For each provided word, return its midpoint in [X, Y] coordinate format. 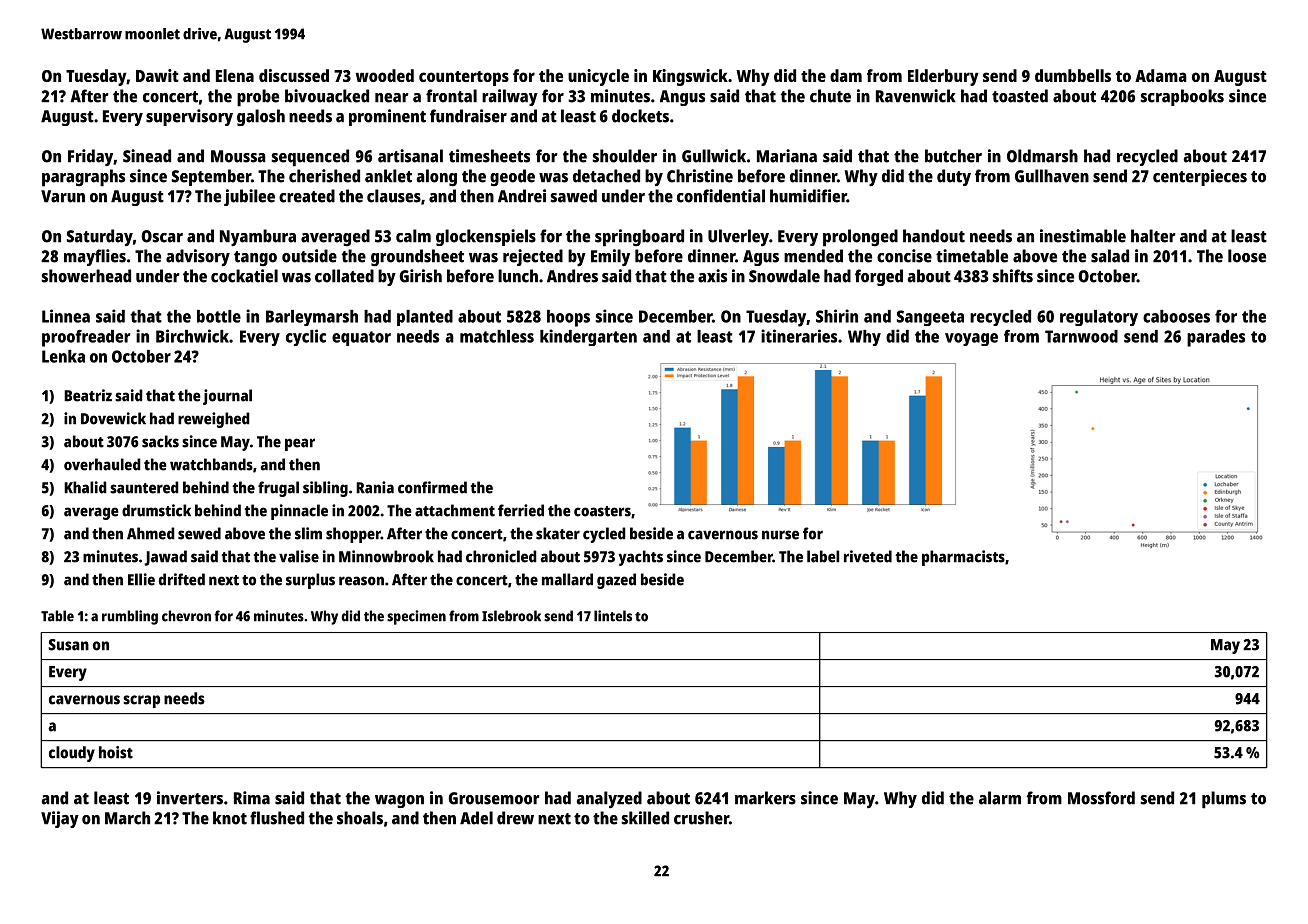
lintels [613, 616]
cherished [324, 176]
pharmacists [963, 558]
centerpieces [1200, 177]
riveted [868, 556]
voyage [971, 339]
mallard [567, 579]
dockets [640, 116]
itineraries [799, 336]
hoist [116, 752]
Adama [1161, 75]
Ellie [141, 579]
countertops [464, 78]
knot [230, 818]
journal [227, 397]
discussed [294, 75]
